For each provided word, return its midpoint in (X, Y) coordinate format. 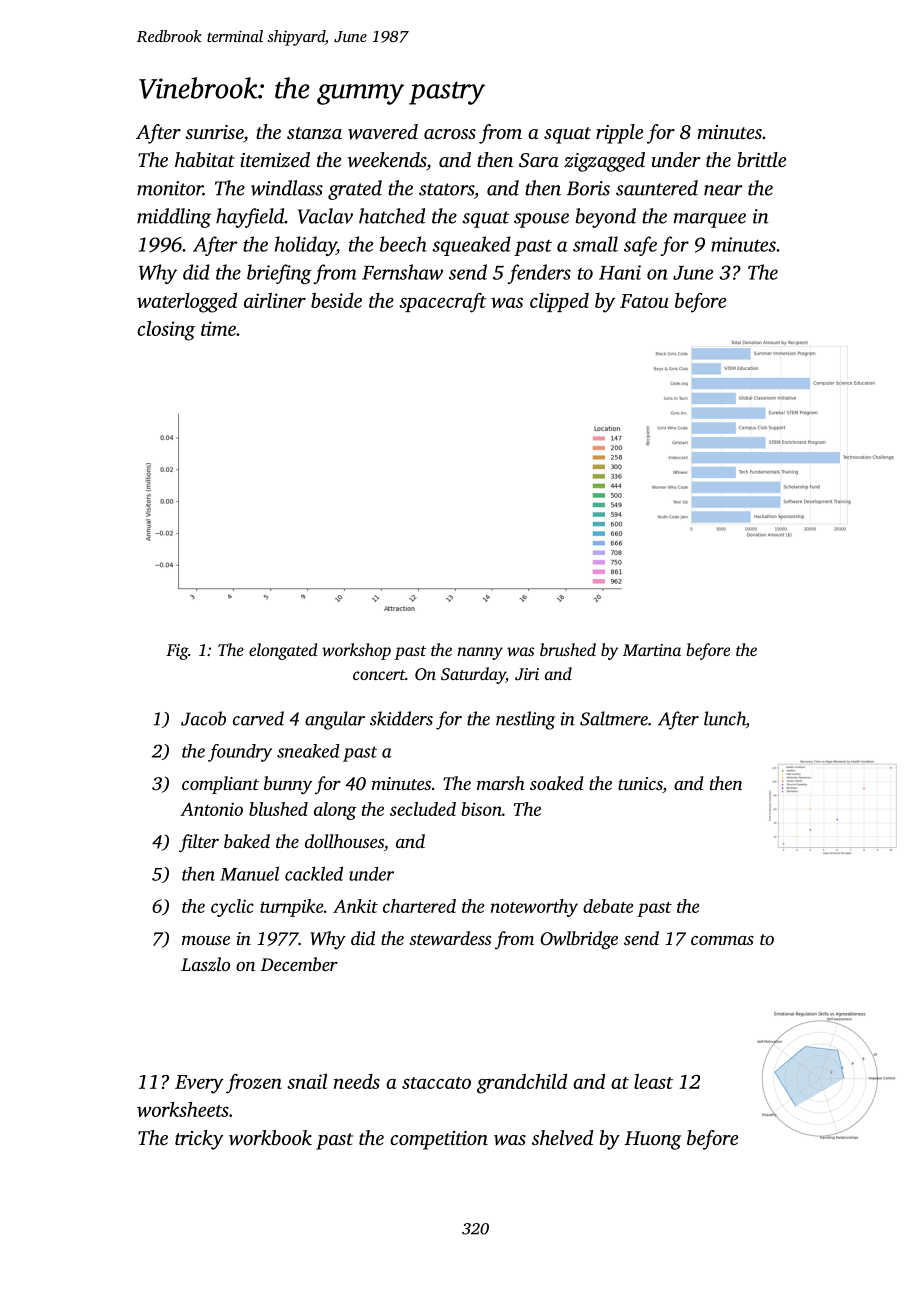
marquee (710, 220)
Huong (652, 1140)
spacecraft (443, 303)
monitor (170, 188)
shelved (562, 1137)
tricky (199, 1140)
